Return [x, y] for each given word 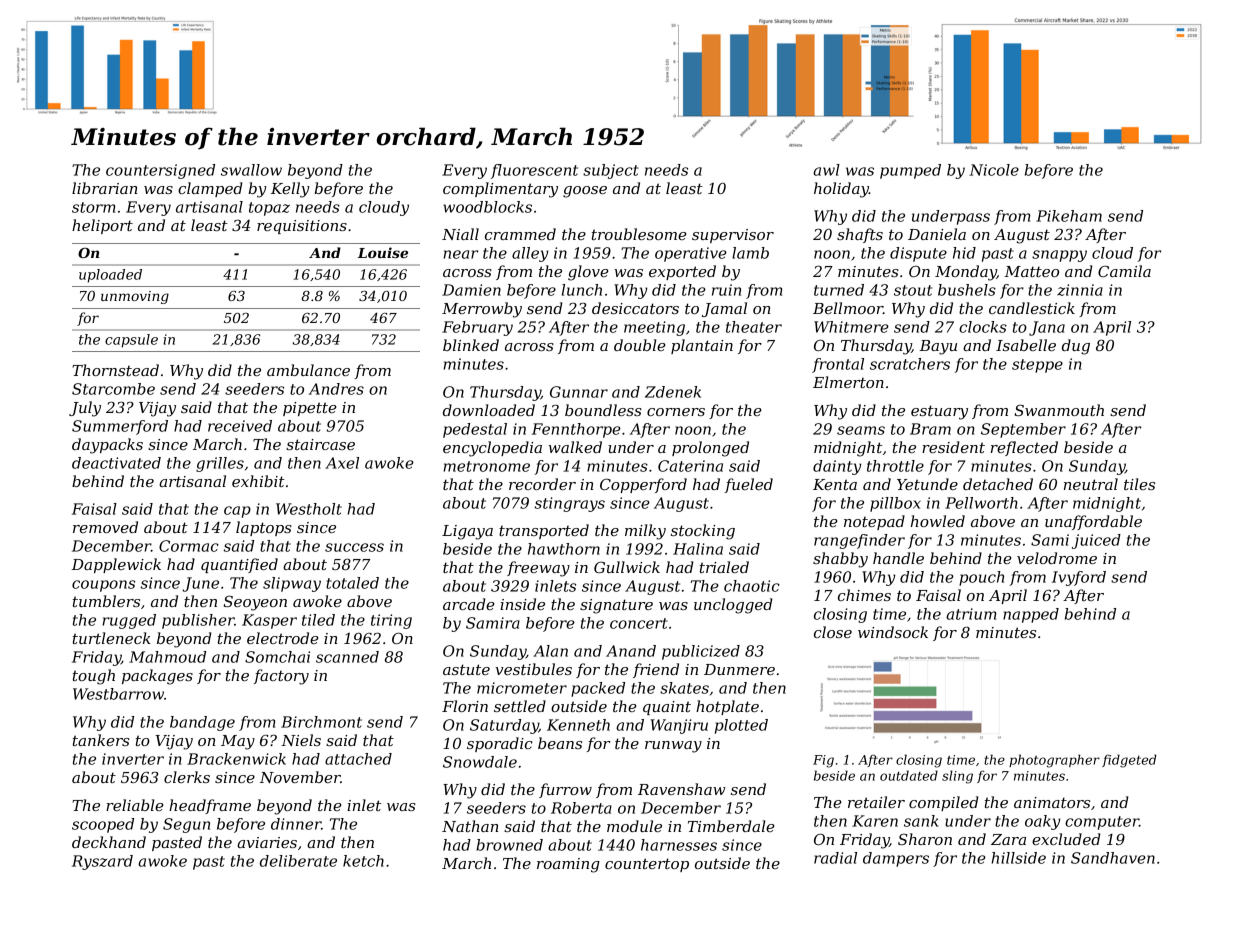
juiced [1096, 541]
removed [105, 527]
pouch [981, 578]
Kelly [290, 190]
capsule [131, 341]
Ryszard [102, 862]
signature [616, 606]
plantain [702, 346]
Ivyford [1079, 578]
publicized [701, 652]
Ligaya [467, 532]
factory [281, 677]
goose [585, 192]
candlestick [1032, 308]
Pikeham [1069, 216]
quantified [239, 565]
